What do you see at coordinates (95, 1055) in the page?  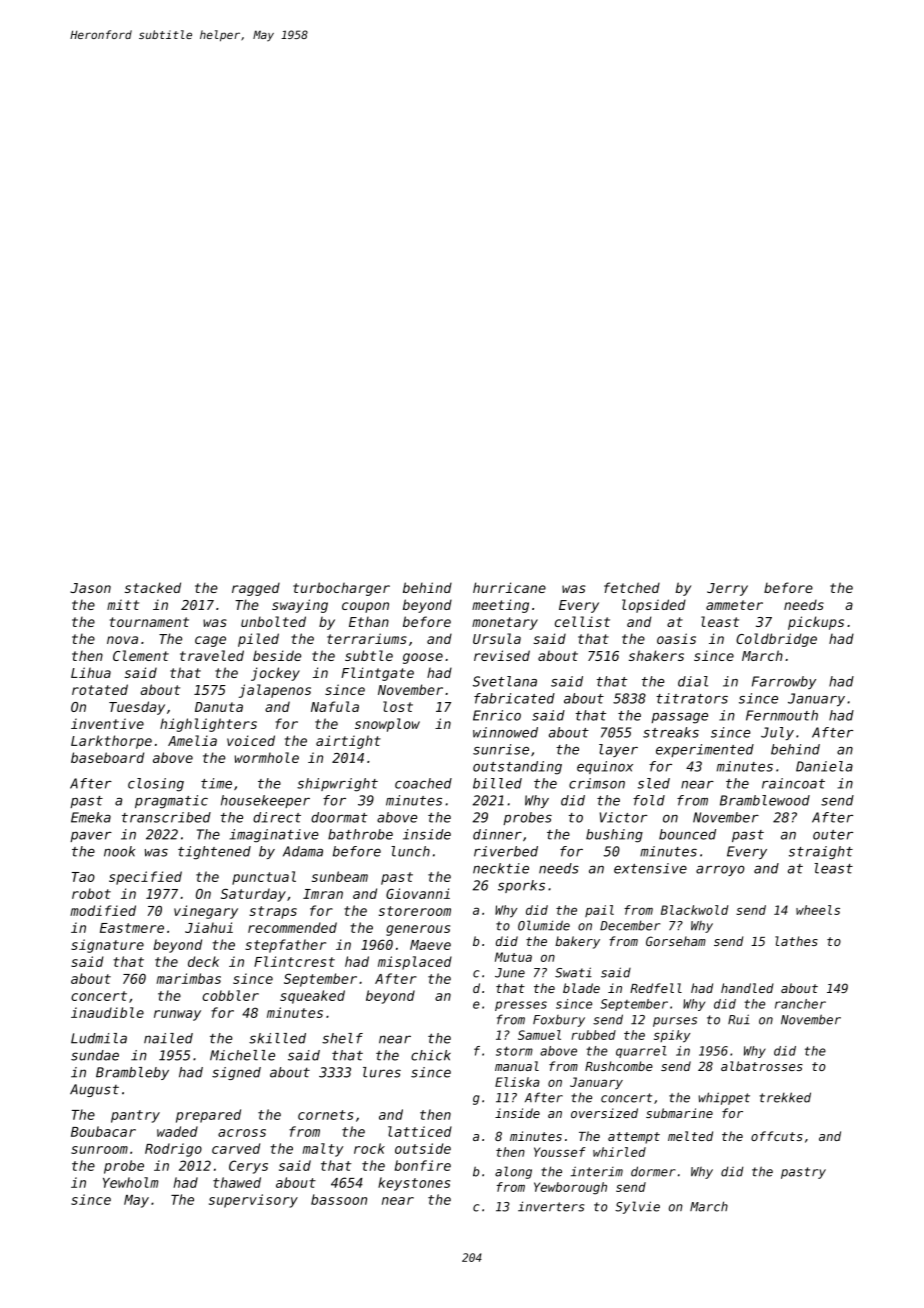 I see `sundae` at bounding box center [95, 1055].
